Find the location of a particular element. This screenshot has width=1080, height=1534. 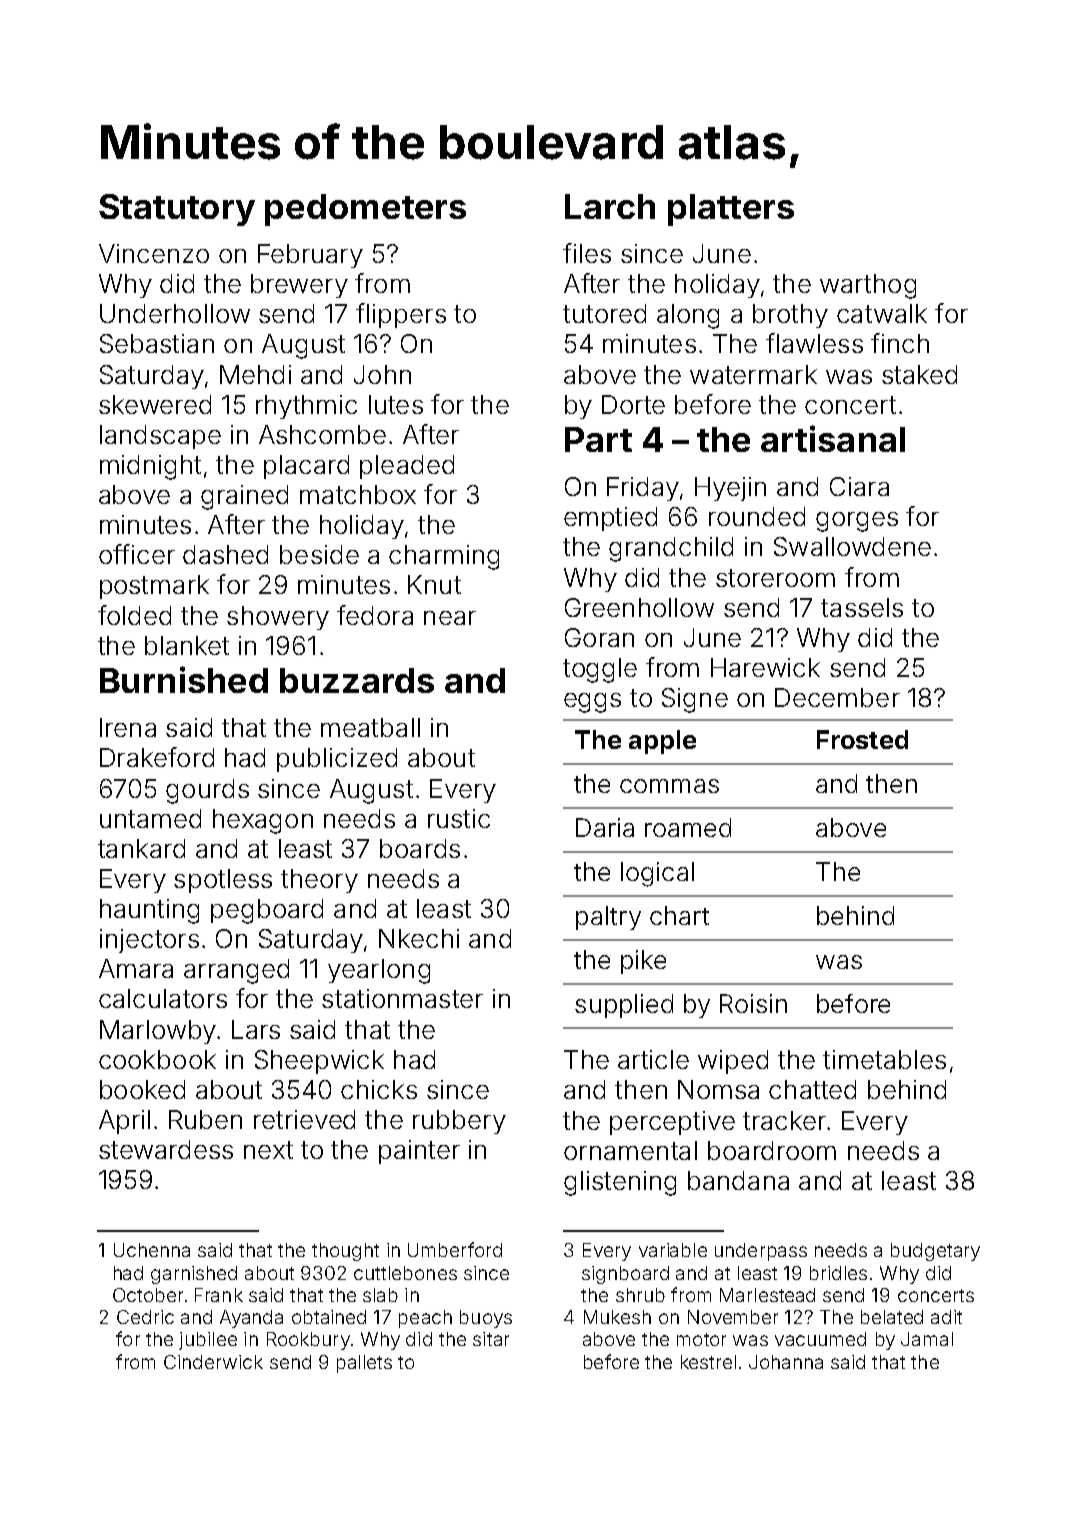

Harewick is located at coordinates (765, 667).
